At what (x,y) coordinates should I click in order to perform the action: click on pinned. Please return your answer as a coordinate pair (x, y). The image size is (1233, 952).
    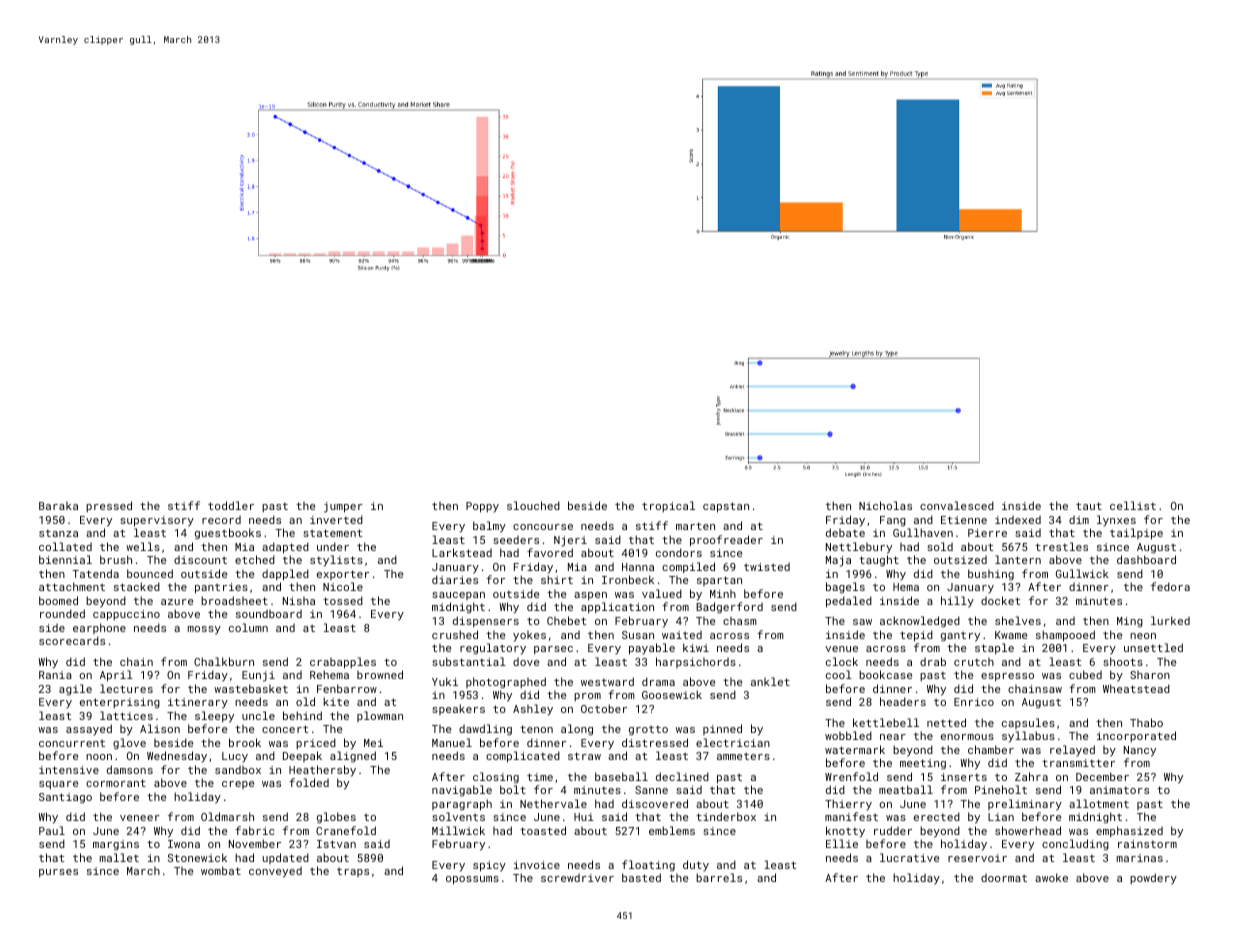
    Looking at the image, I should click on (722, 729).
